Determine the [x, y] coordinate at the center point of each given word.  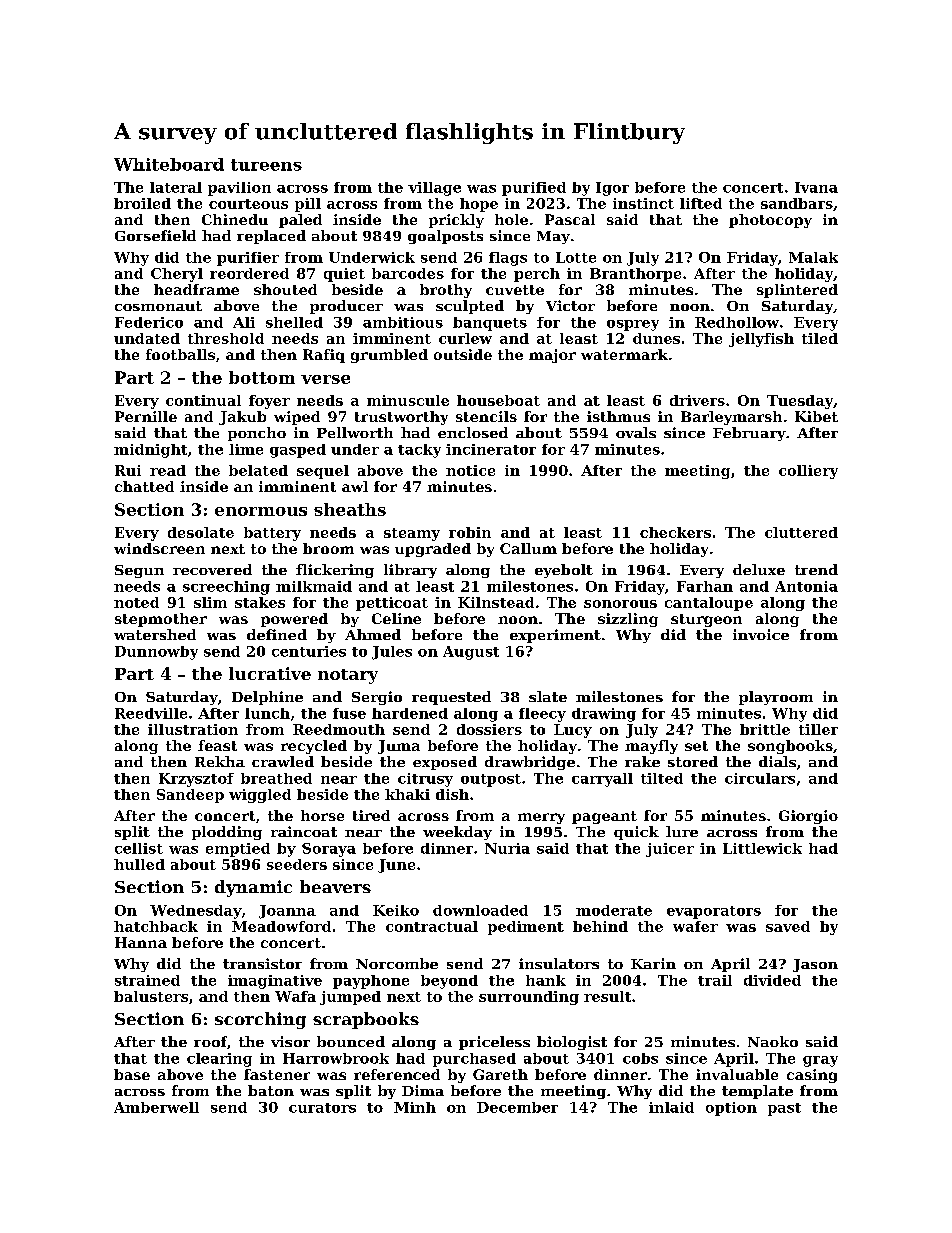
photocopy [770, 221]
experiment [555, 636]
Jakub [242, 418]
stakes [260, 602]
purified [534, 189]
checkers [675, 532]
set [696, 746]
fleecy [542, 715]
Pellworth [355, 432]
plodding [227, 833]
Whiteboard [169, 164]
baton [271, 1090]
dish [452, 794]
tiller [818, 729]
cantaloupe [709, 604]
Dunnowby [156, 653]
